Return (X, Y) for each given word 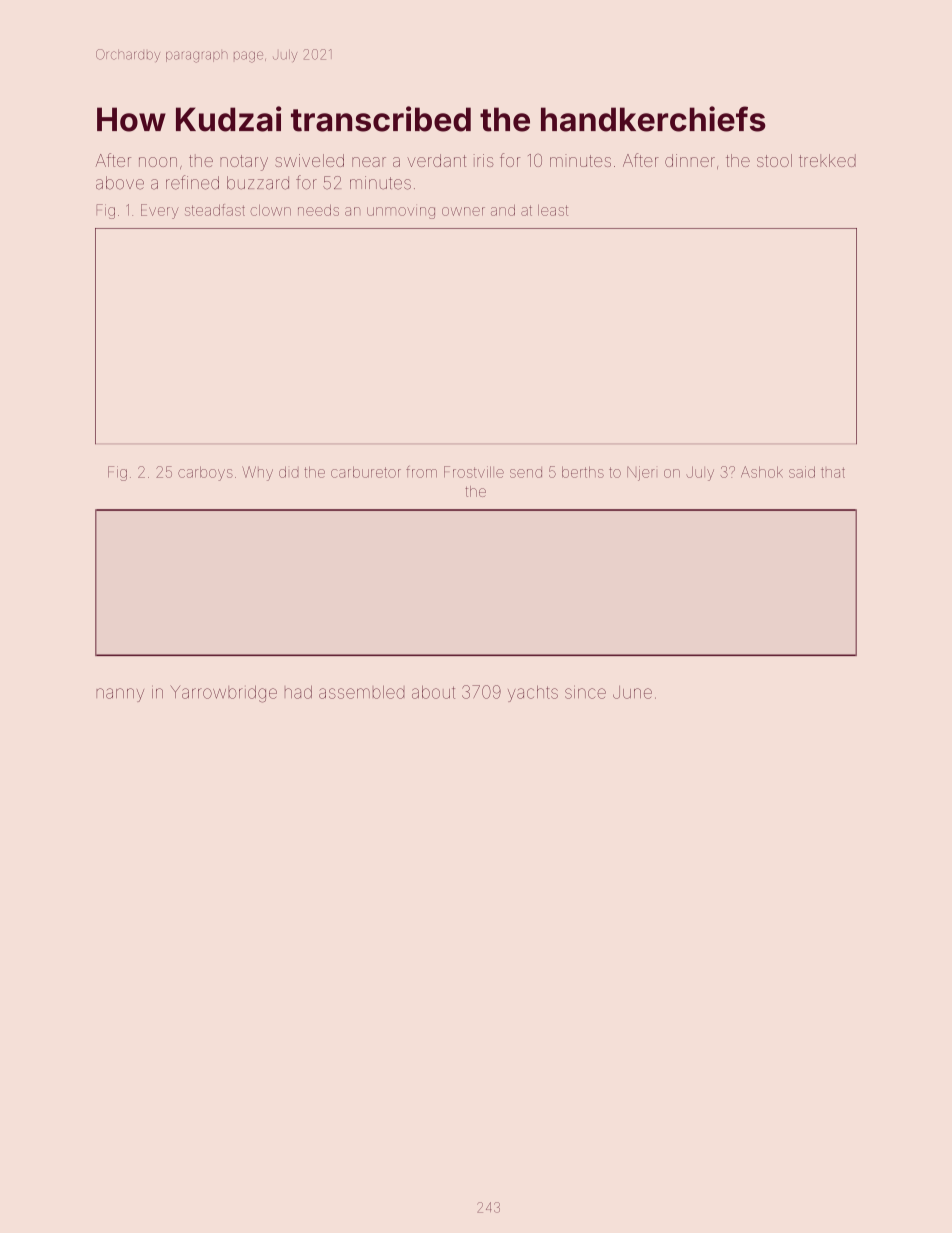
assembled (361, 692)
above (120, 183)
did (288, 472)
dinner (690, 160)
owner (463, 211)
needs (318, 210)
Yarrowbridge (223, 694)
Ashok (762, 472)
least (553, 210)
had (298, 692)
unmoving (401, 213)
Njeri (641, 473)
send (526, 473)
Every (160, 211)
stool (774, 160)
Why (257, 473)
